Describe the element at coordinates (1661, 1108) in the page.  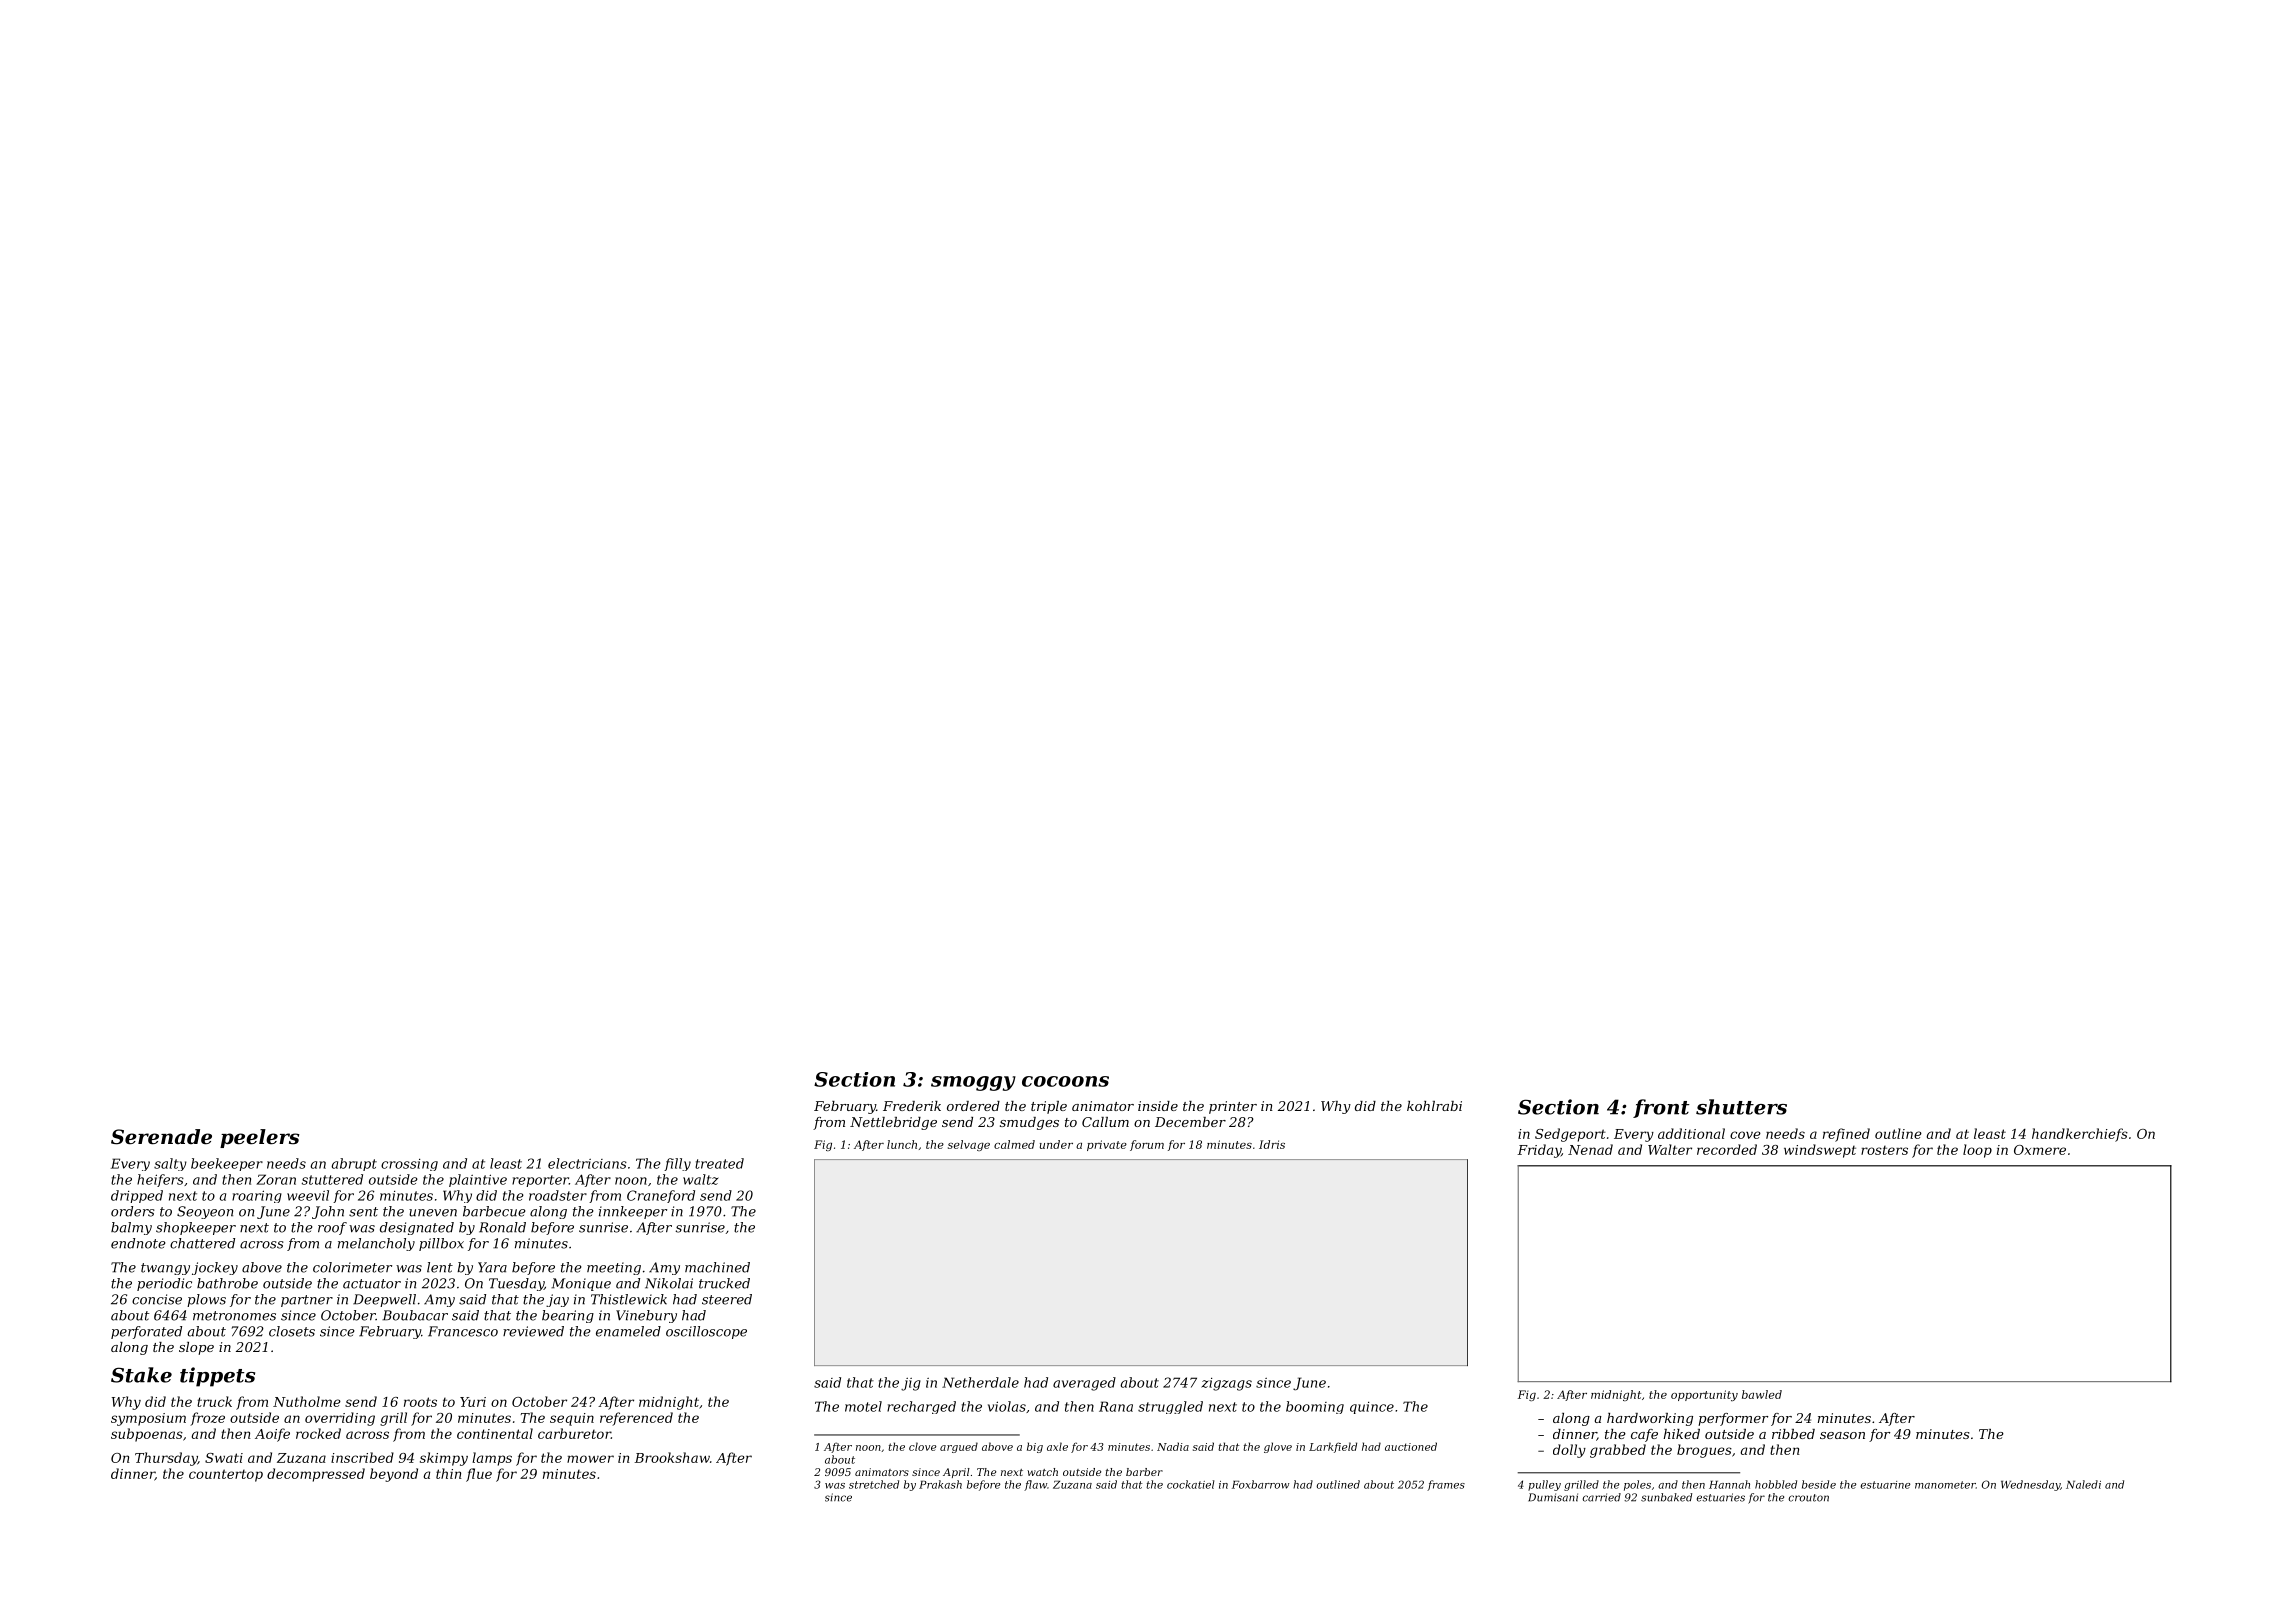
I see `front` at that location.
